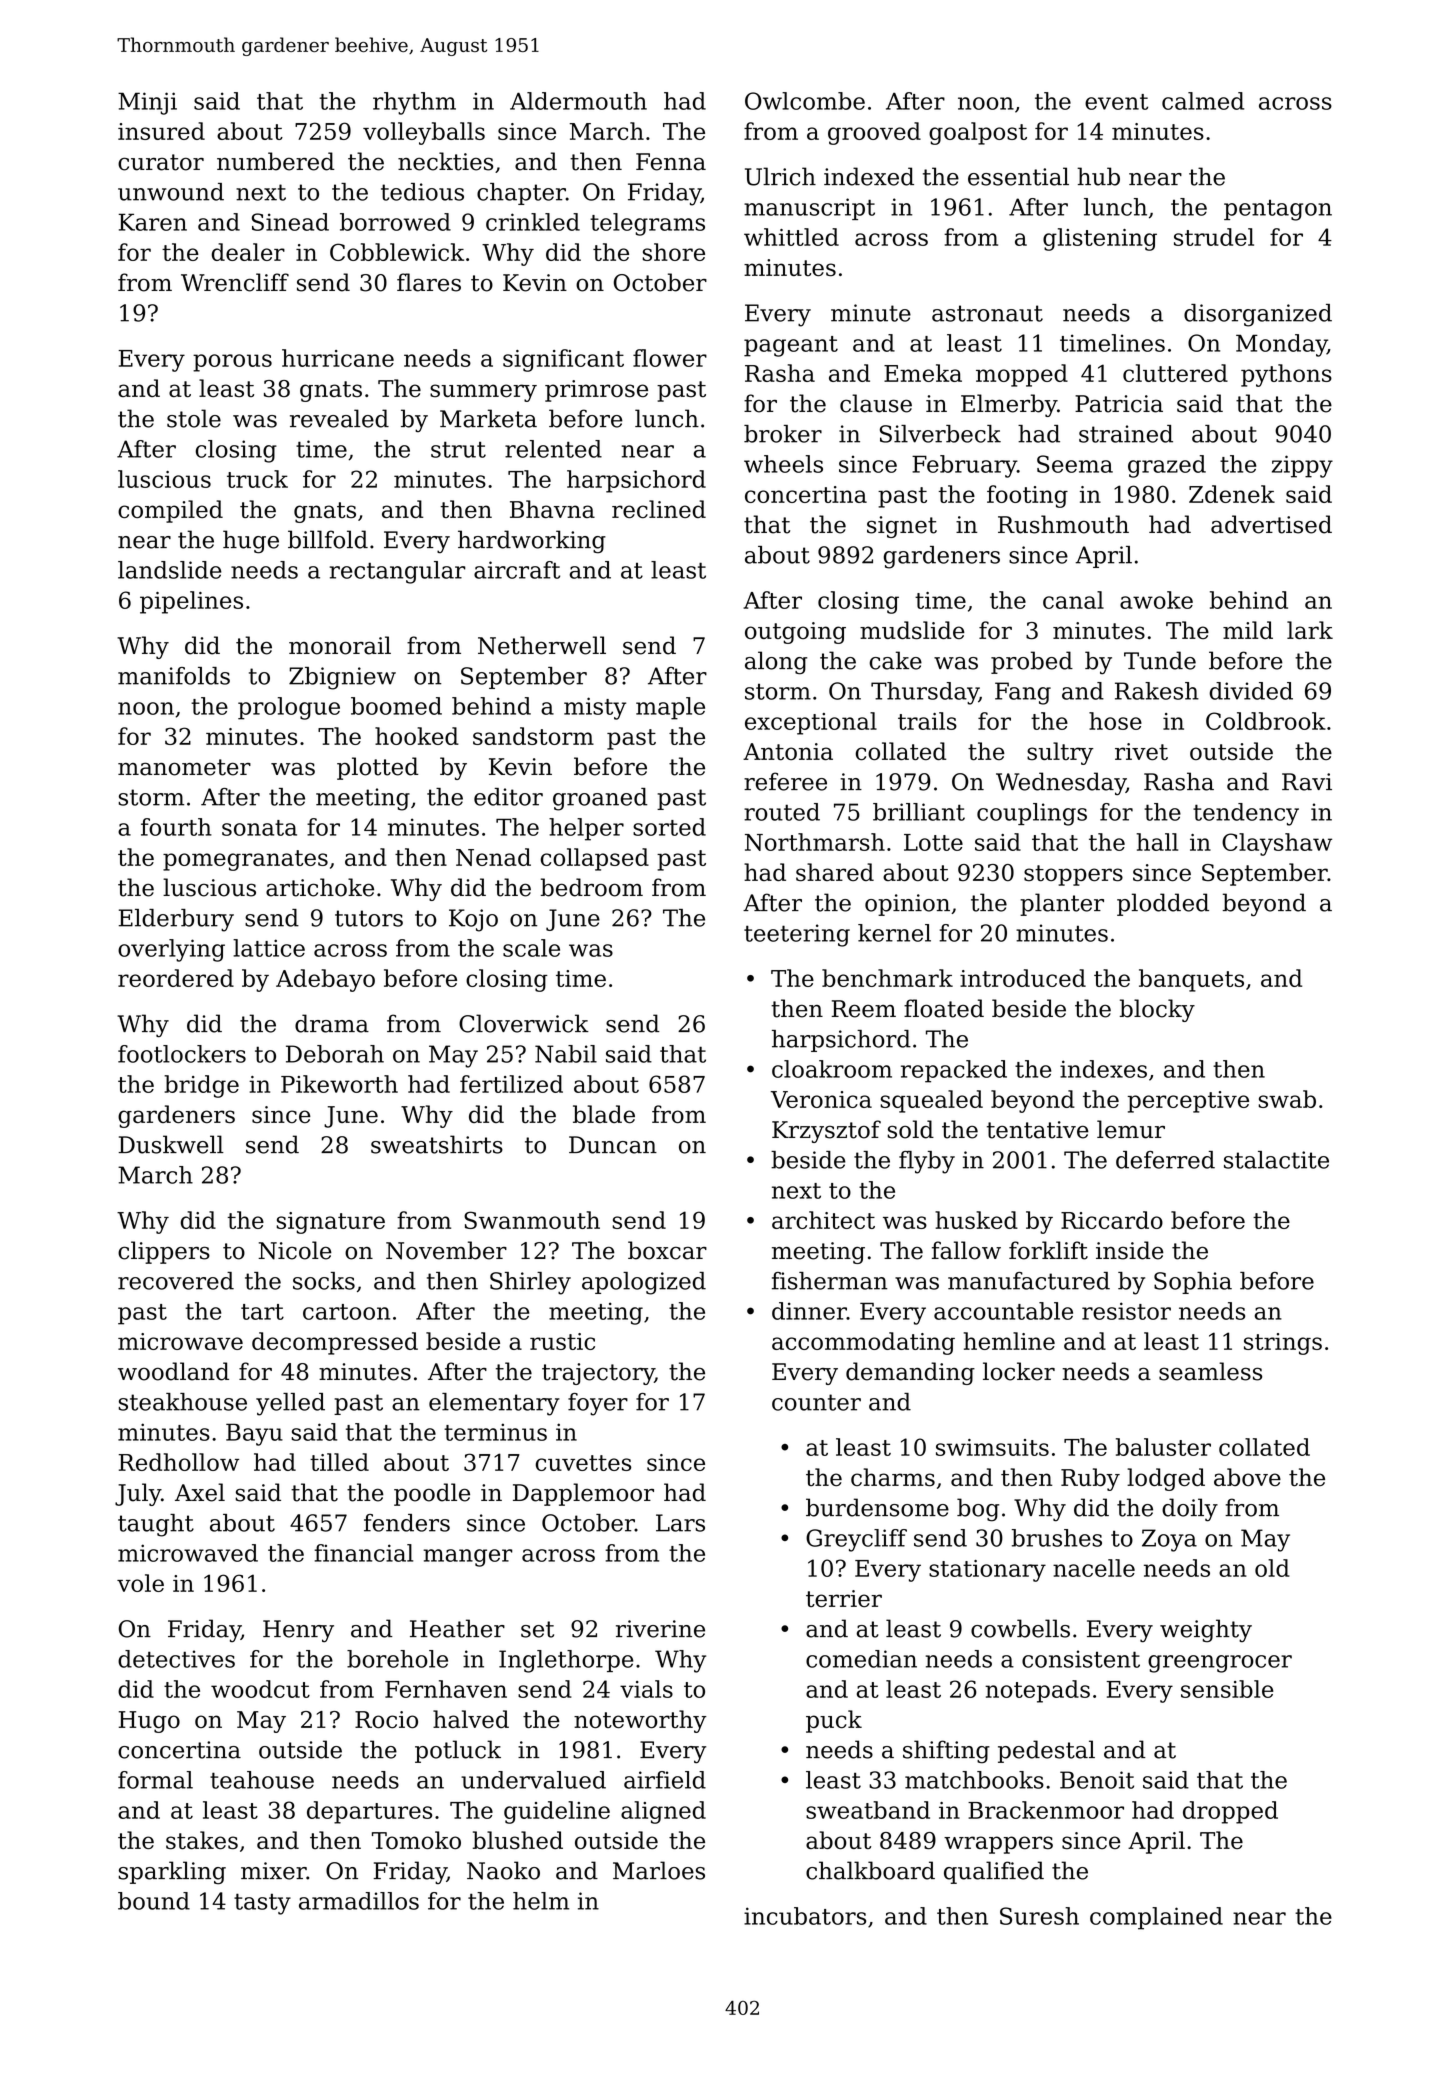 The image size is (1450, 2100). I want to click on incubators, so click(805, 1916).
